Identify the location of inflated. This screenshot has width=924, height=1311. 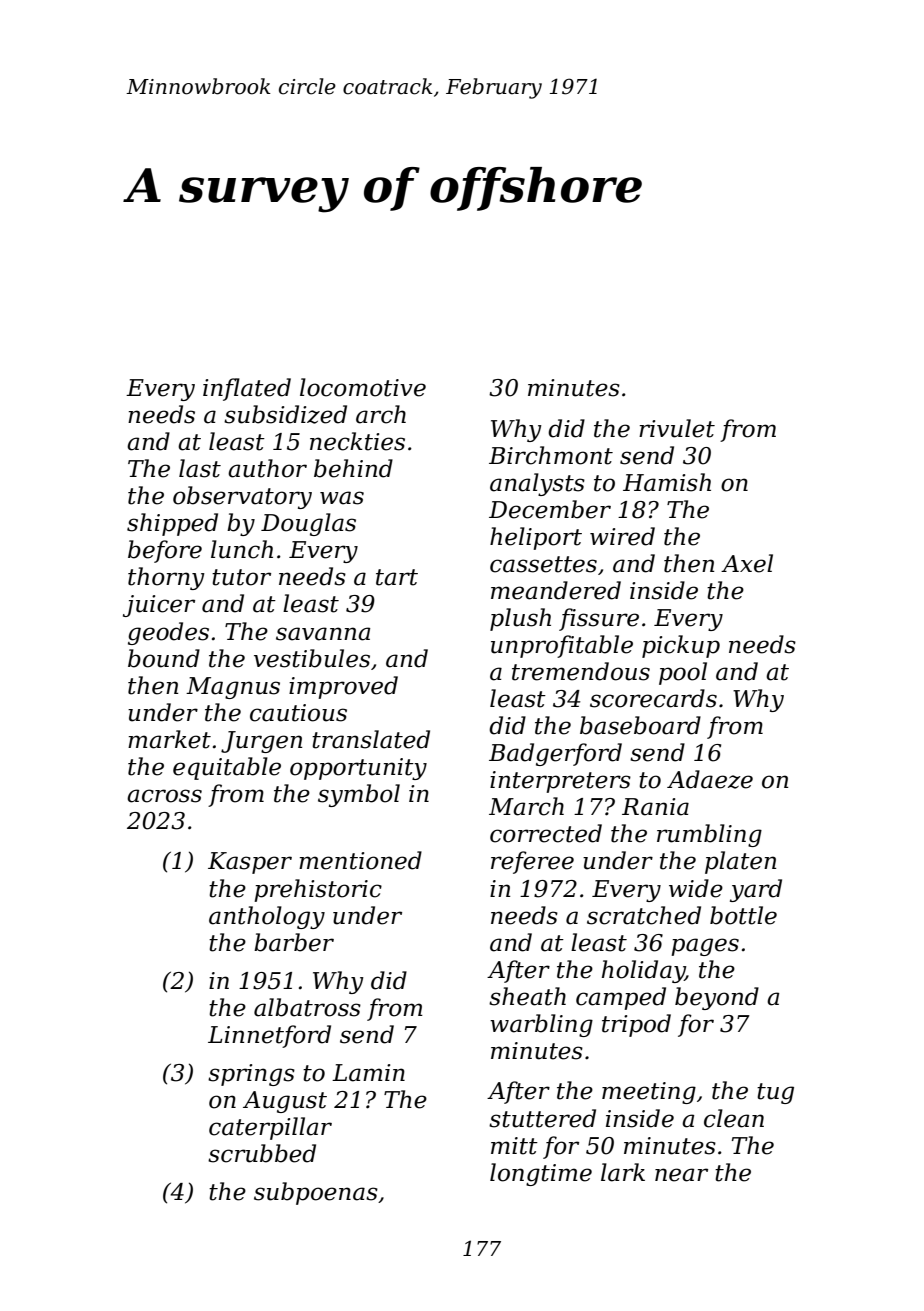
(247, 389).
